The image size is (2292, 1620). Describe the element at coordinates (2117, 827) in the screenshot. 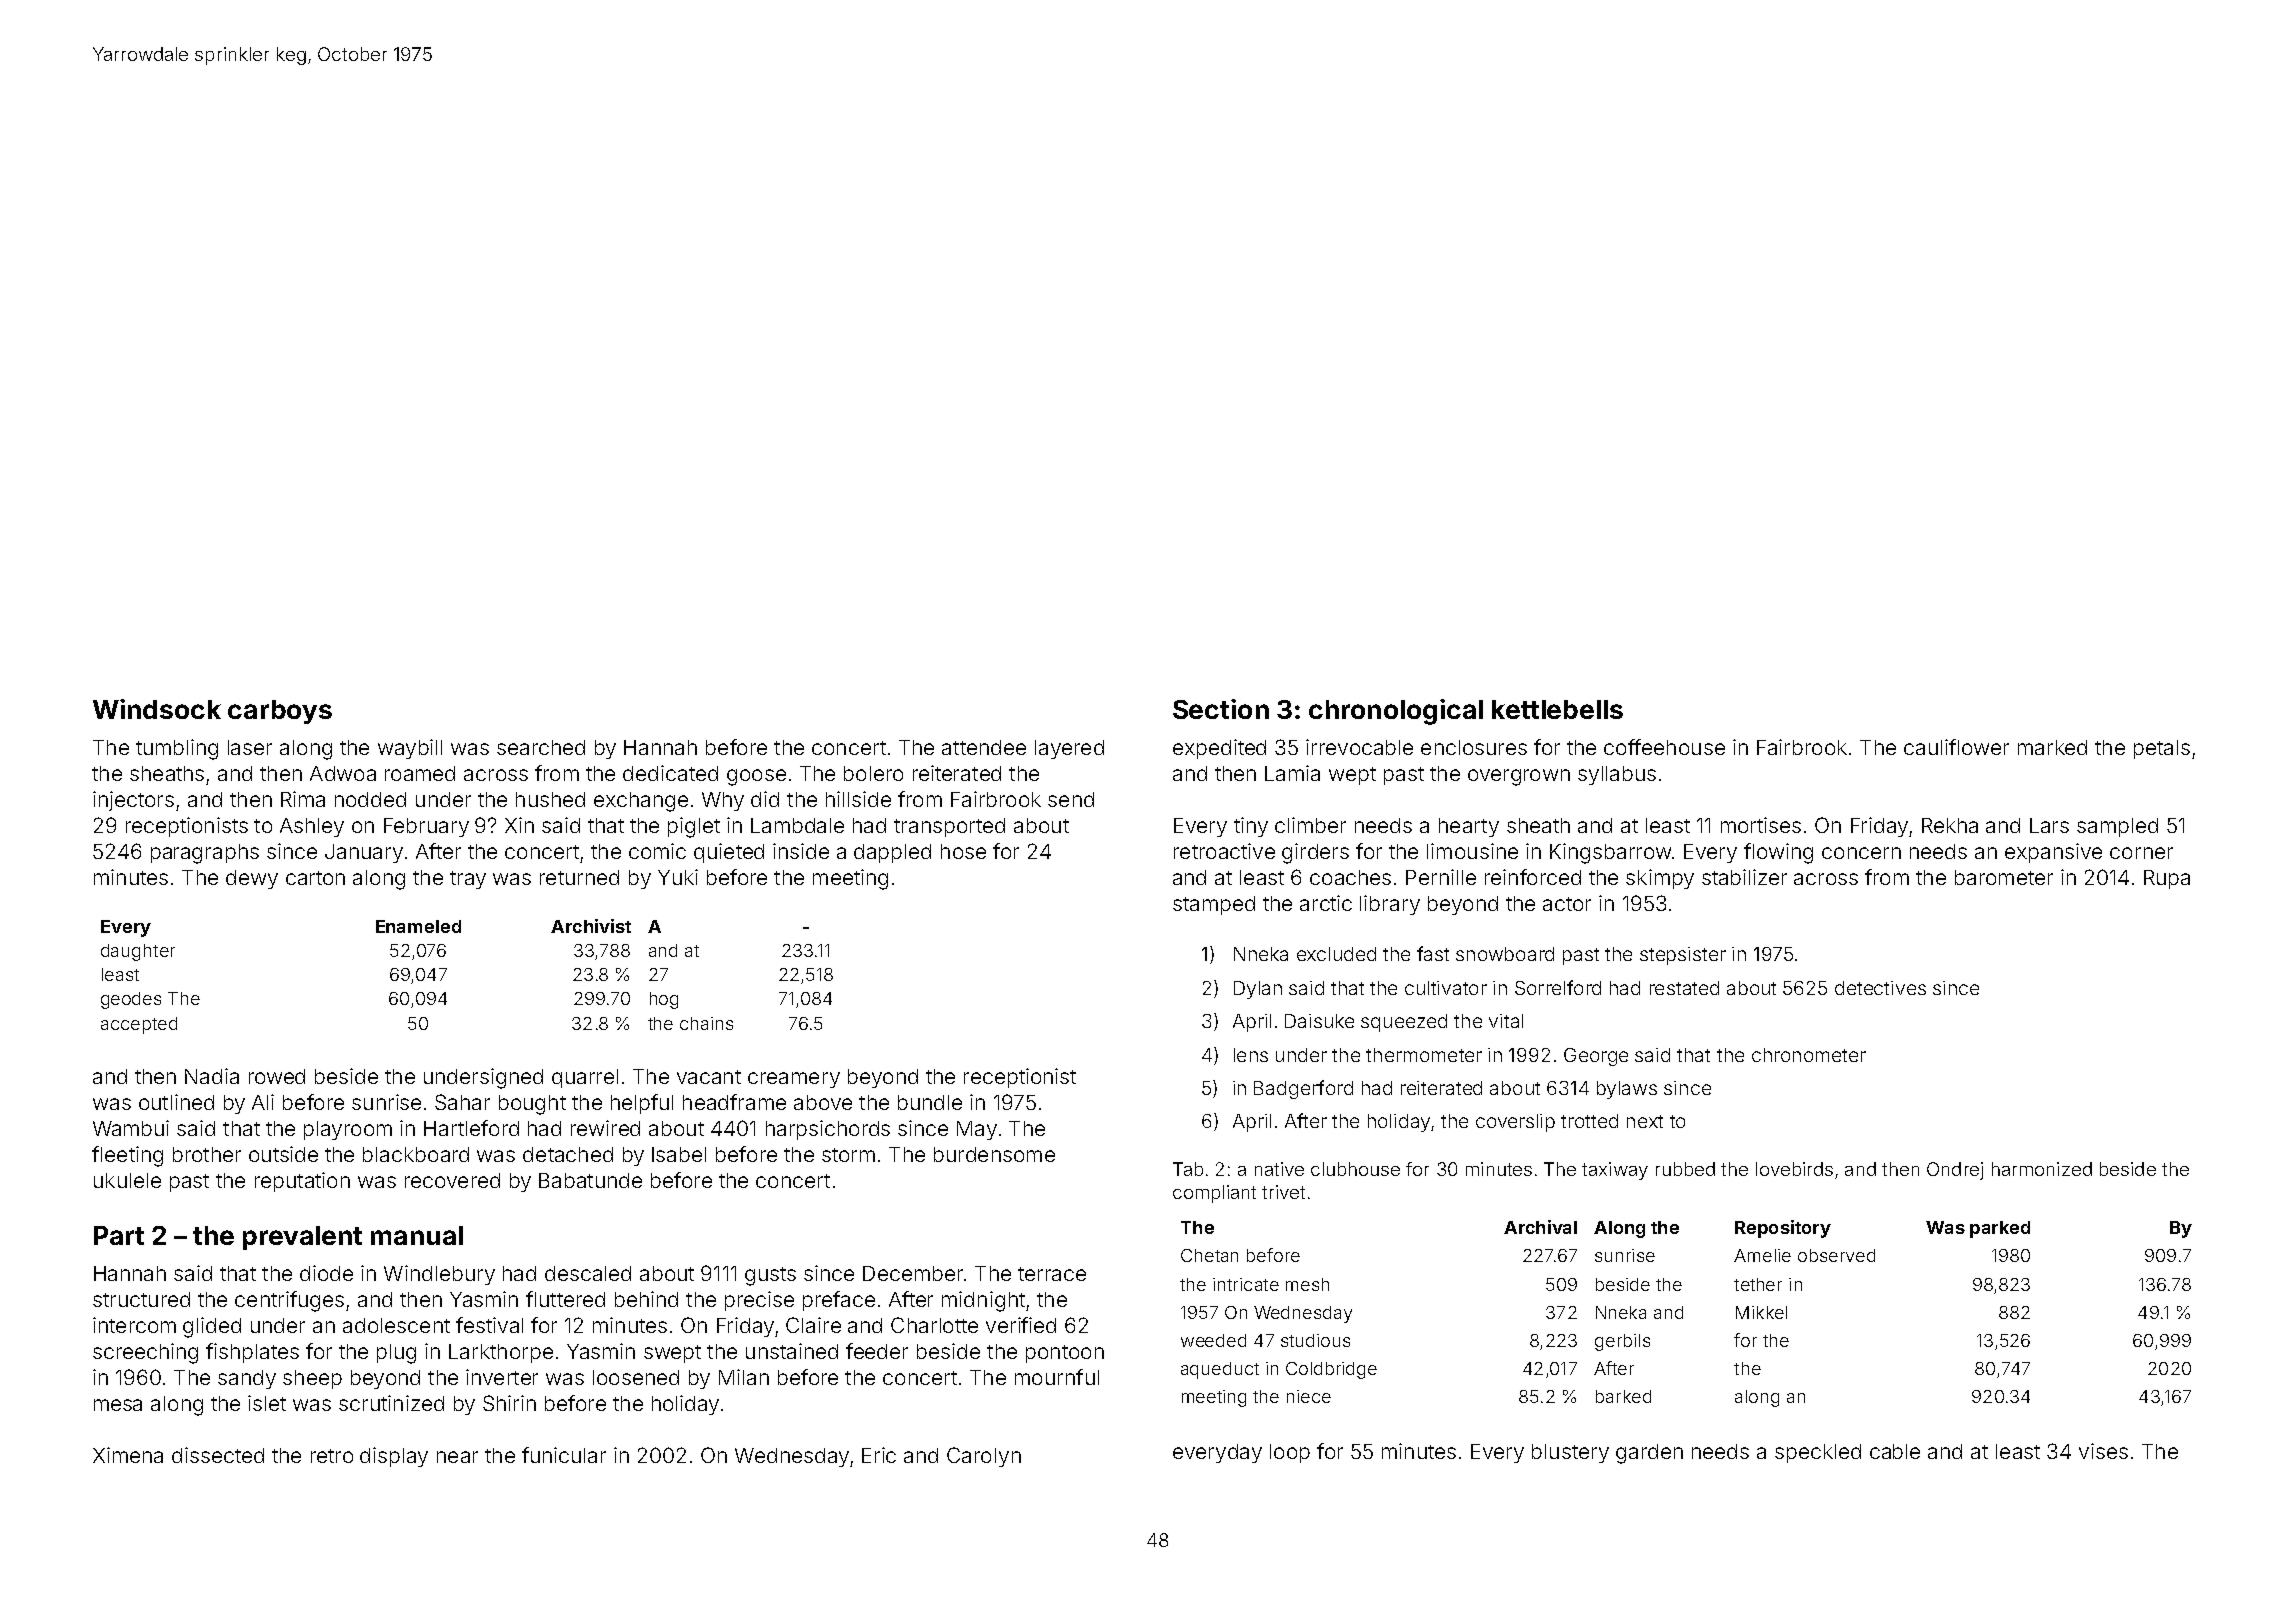

I see `sampled` at that location.
